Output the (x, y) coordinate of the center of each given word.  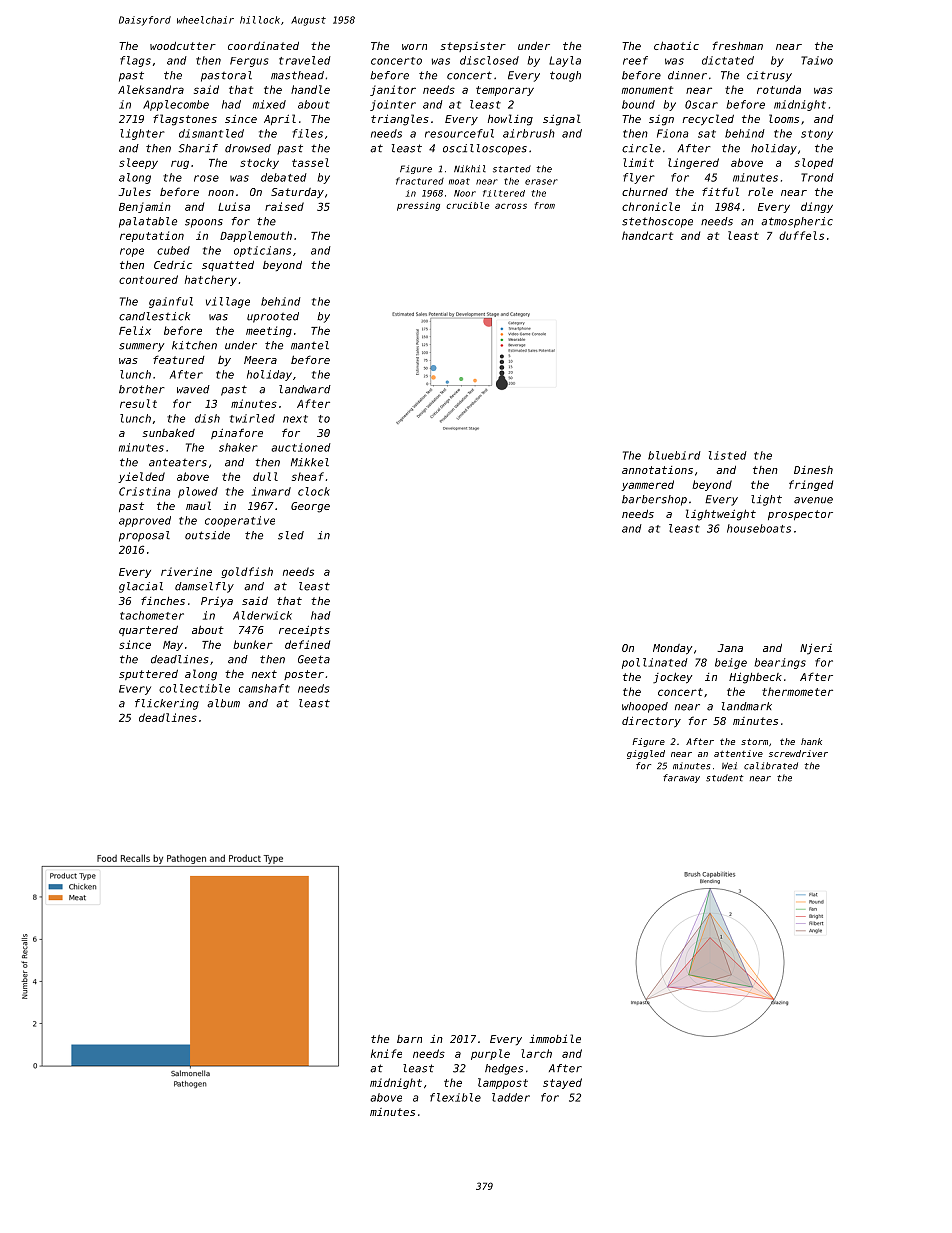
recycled (708, 119)
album (223, 703)
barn (409, 1039)
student (725, 778)
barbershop (654, 500)
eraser (541, 182)
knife (386, 1053)
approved (145, 521)
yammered (647, 485)
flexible (455, 1097)
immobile (555, 1038)
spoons (204, 223)
